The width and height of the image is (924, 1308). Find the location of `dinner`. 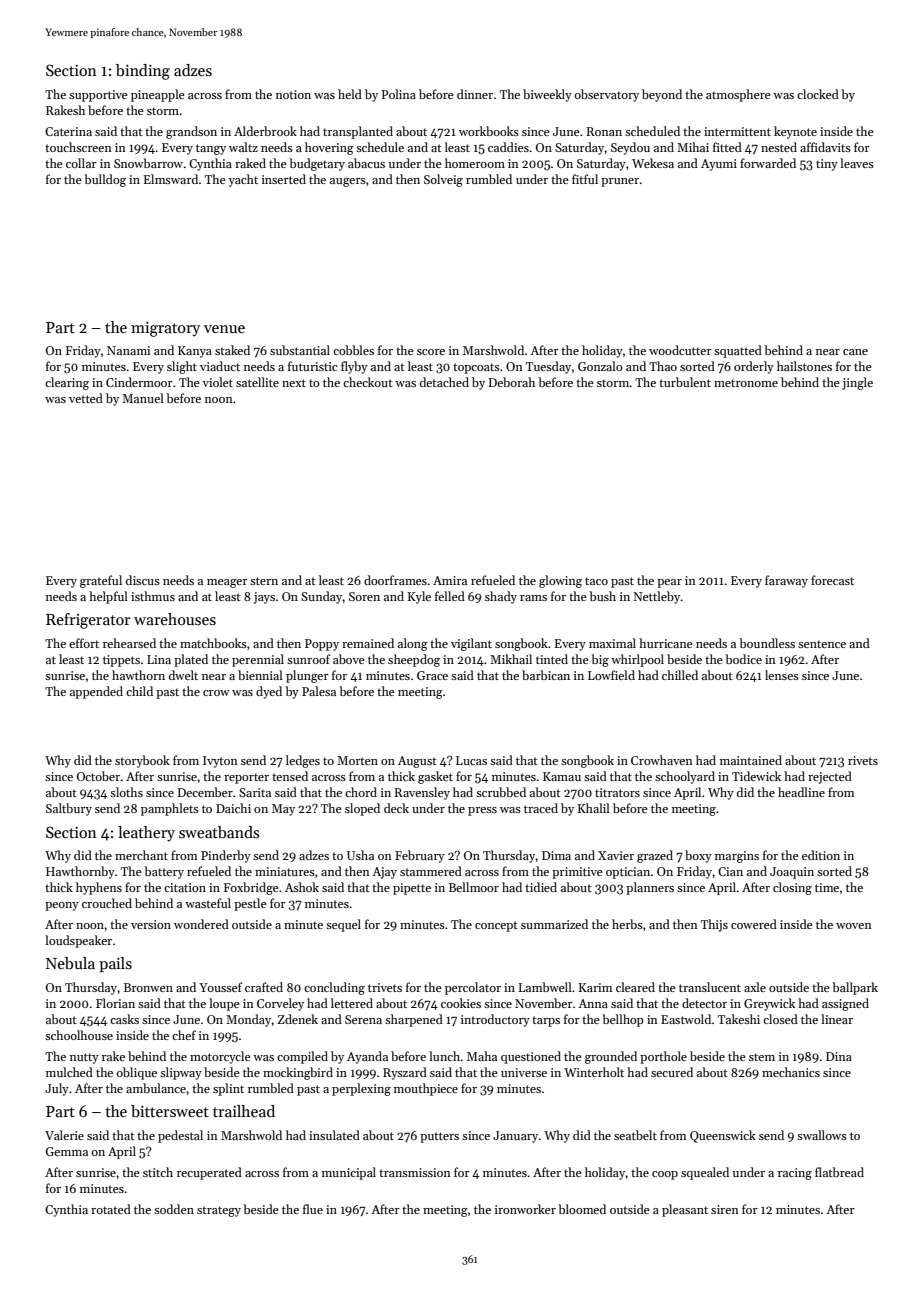

dinner is located at coordinates (475, 94).
